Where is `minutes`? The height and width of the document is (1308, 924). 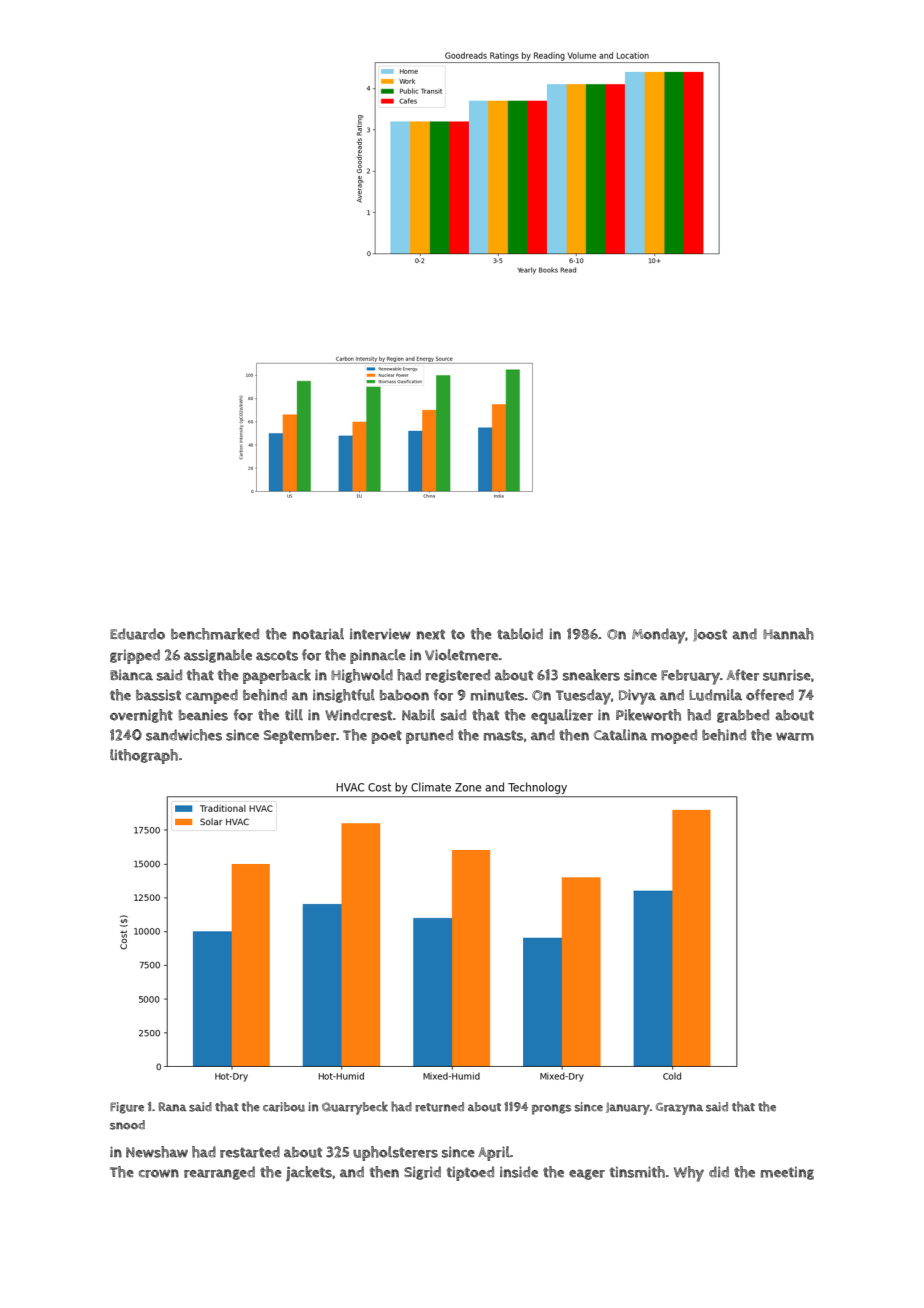 minutes is located at coordinates (497, 695).
